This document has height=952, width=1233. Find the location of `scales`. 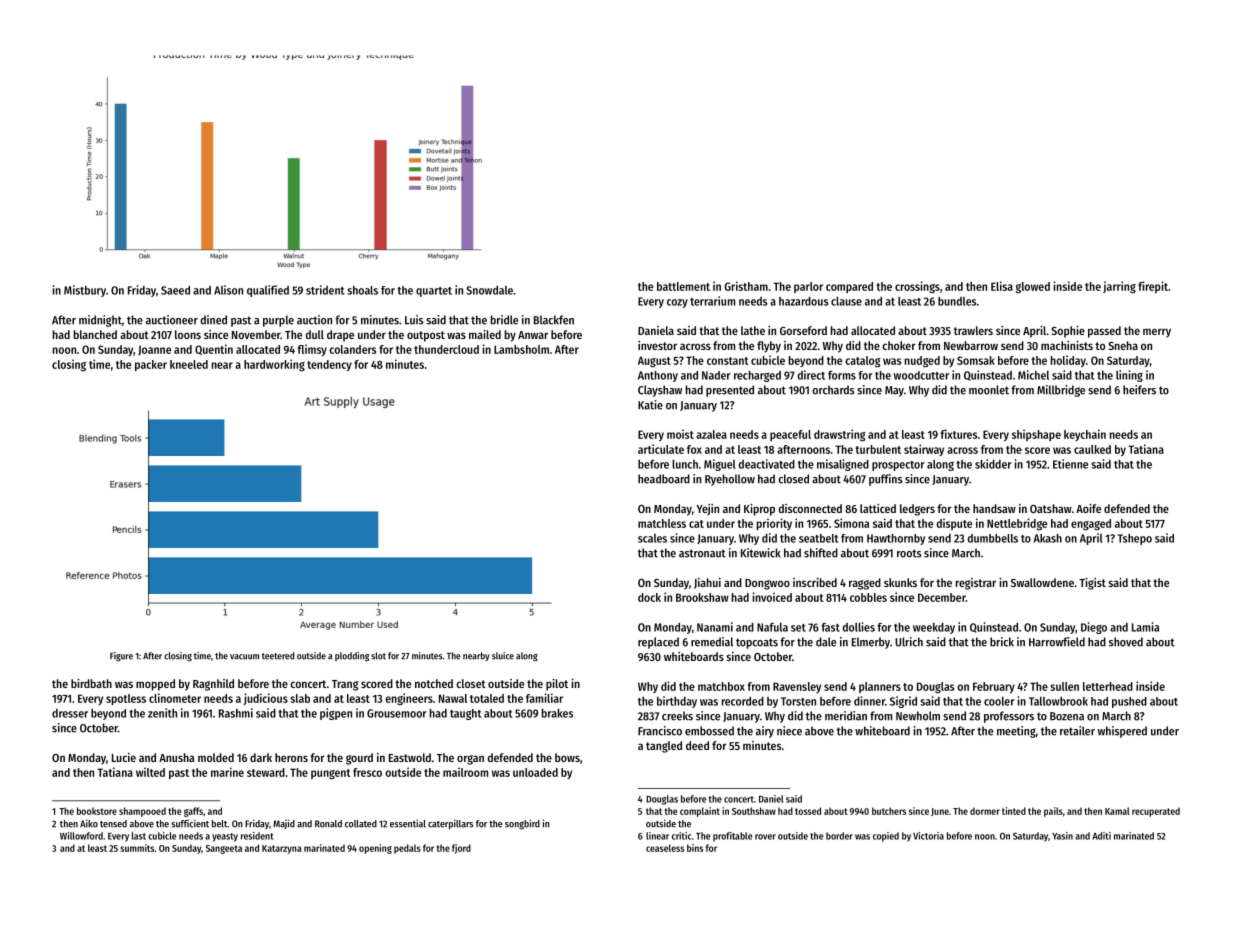

scales is located at coordinates (652, 538).
